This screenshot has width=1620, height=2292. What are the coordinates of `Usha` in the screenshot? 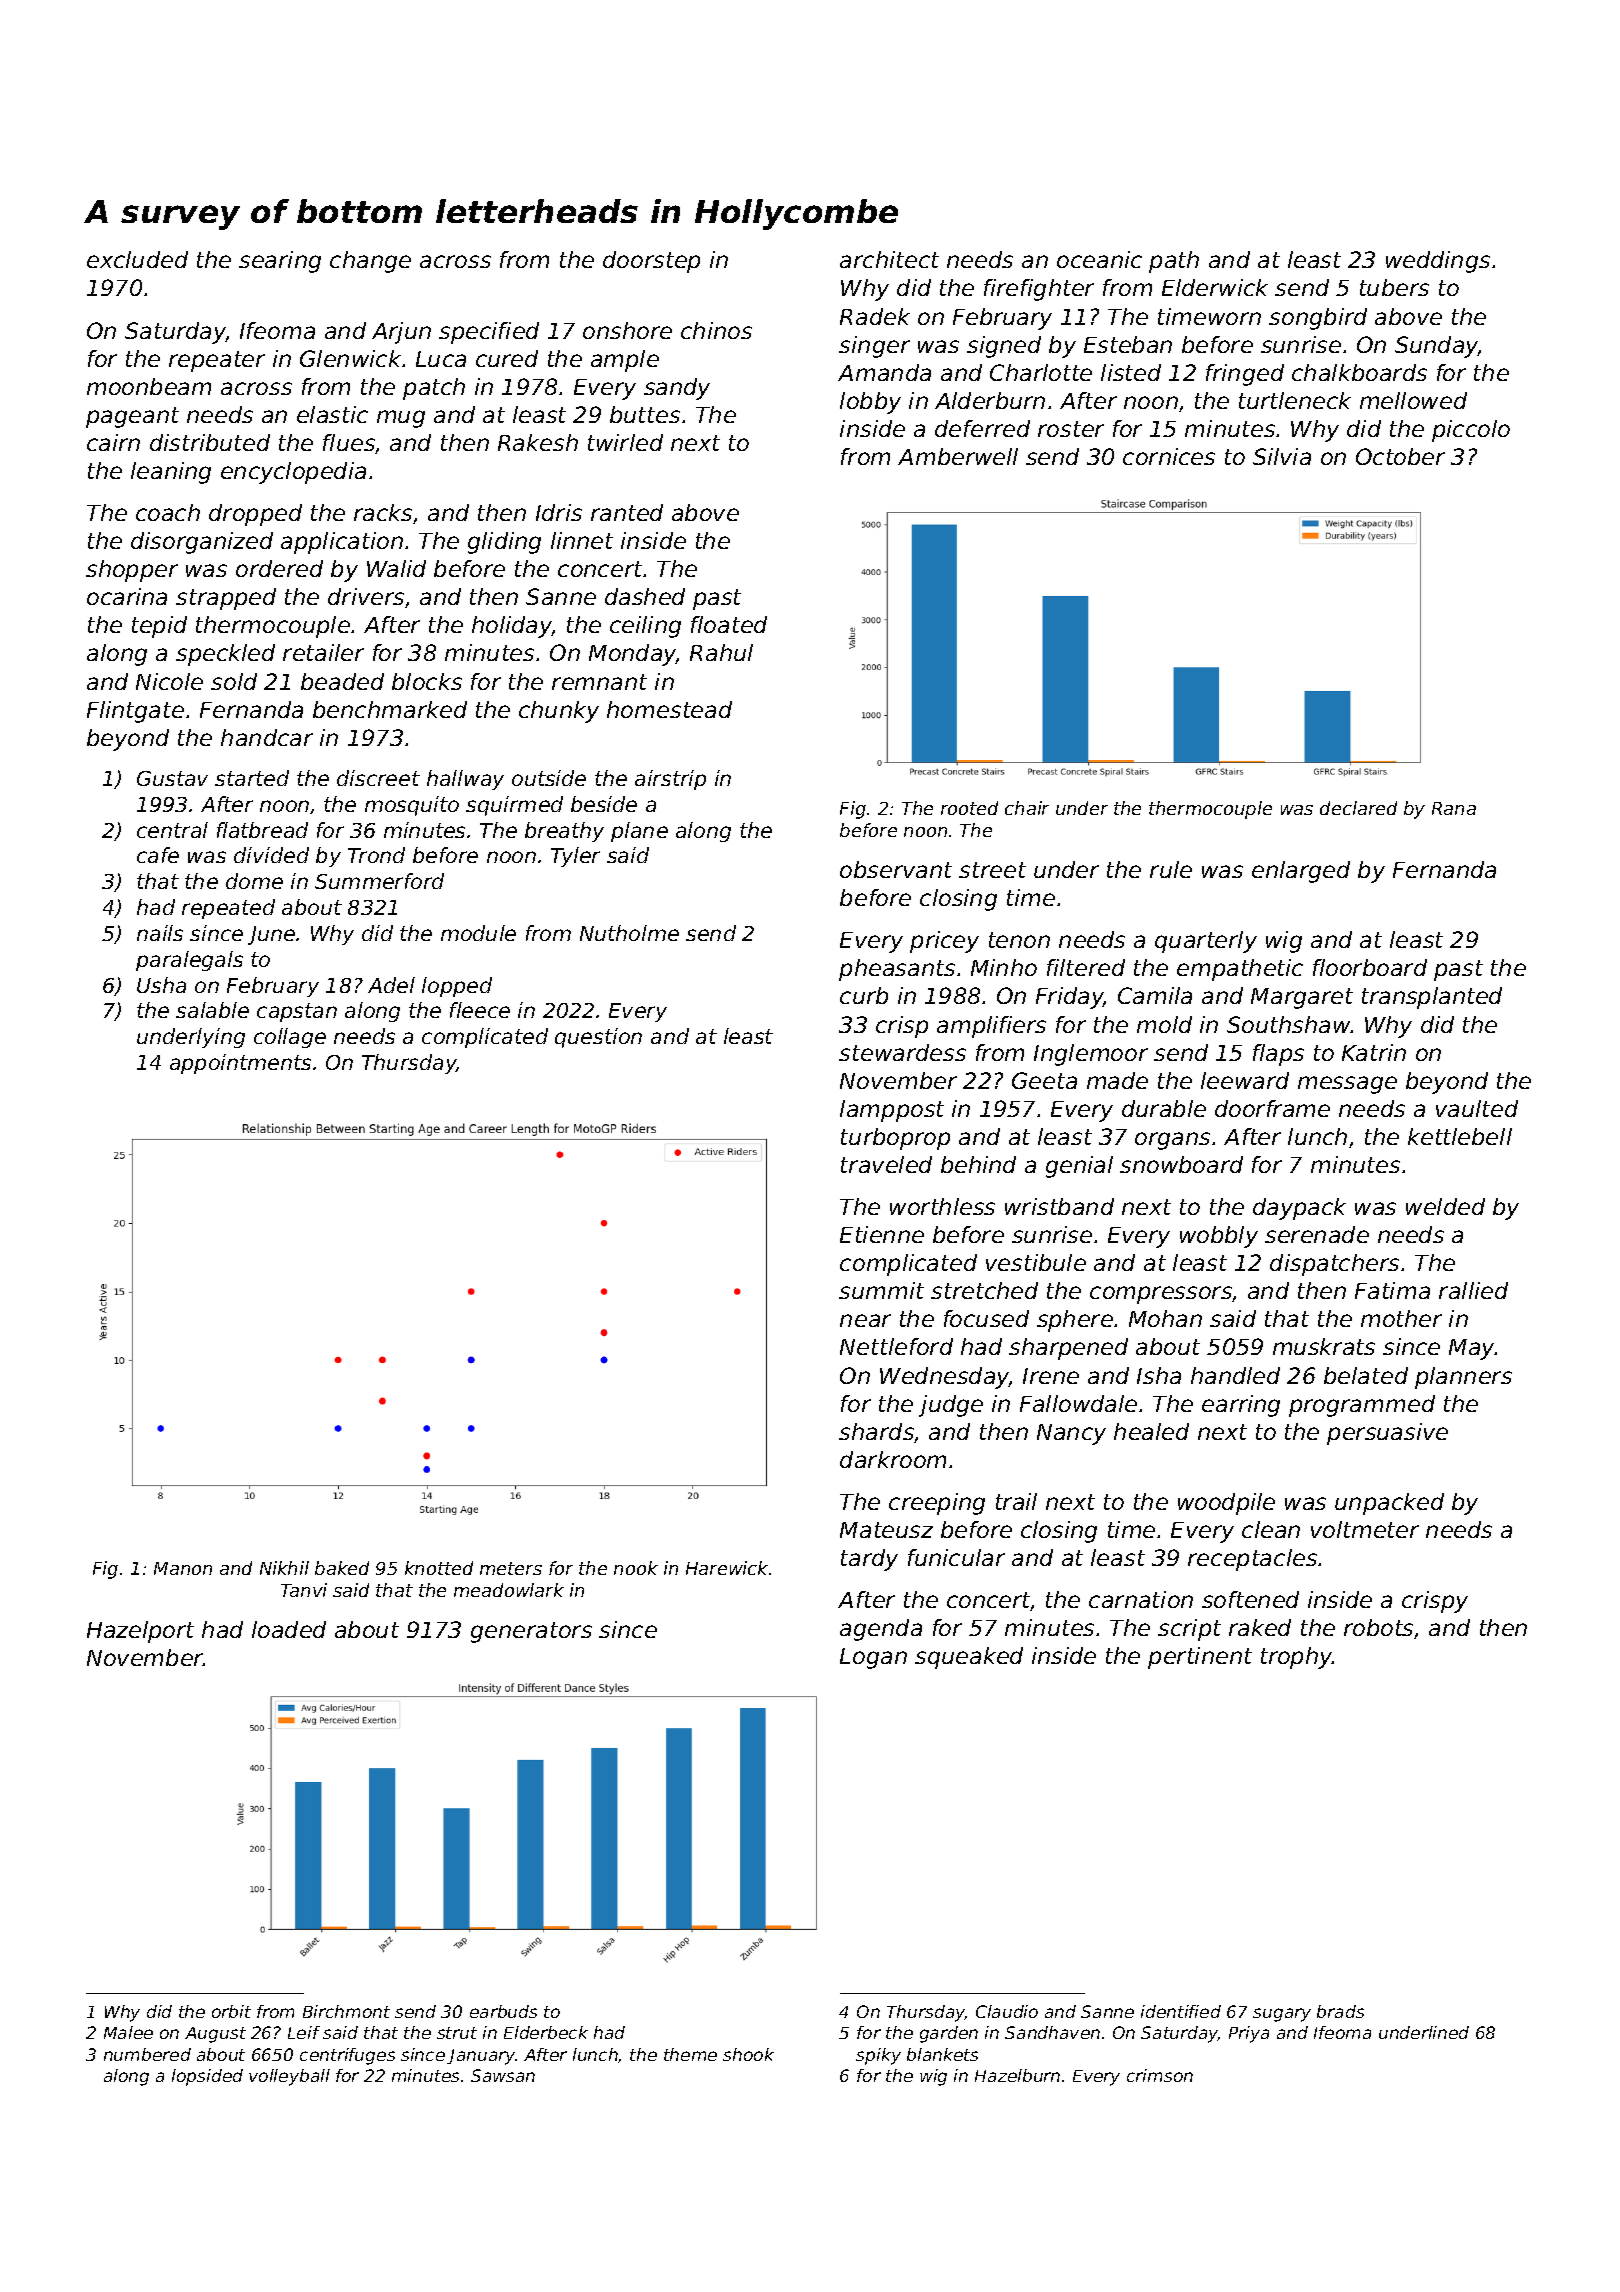 It's located at (161, 985).
